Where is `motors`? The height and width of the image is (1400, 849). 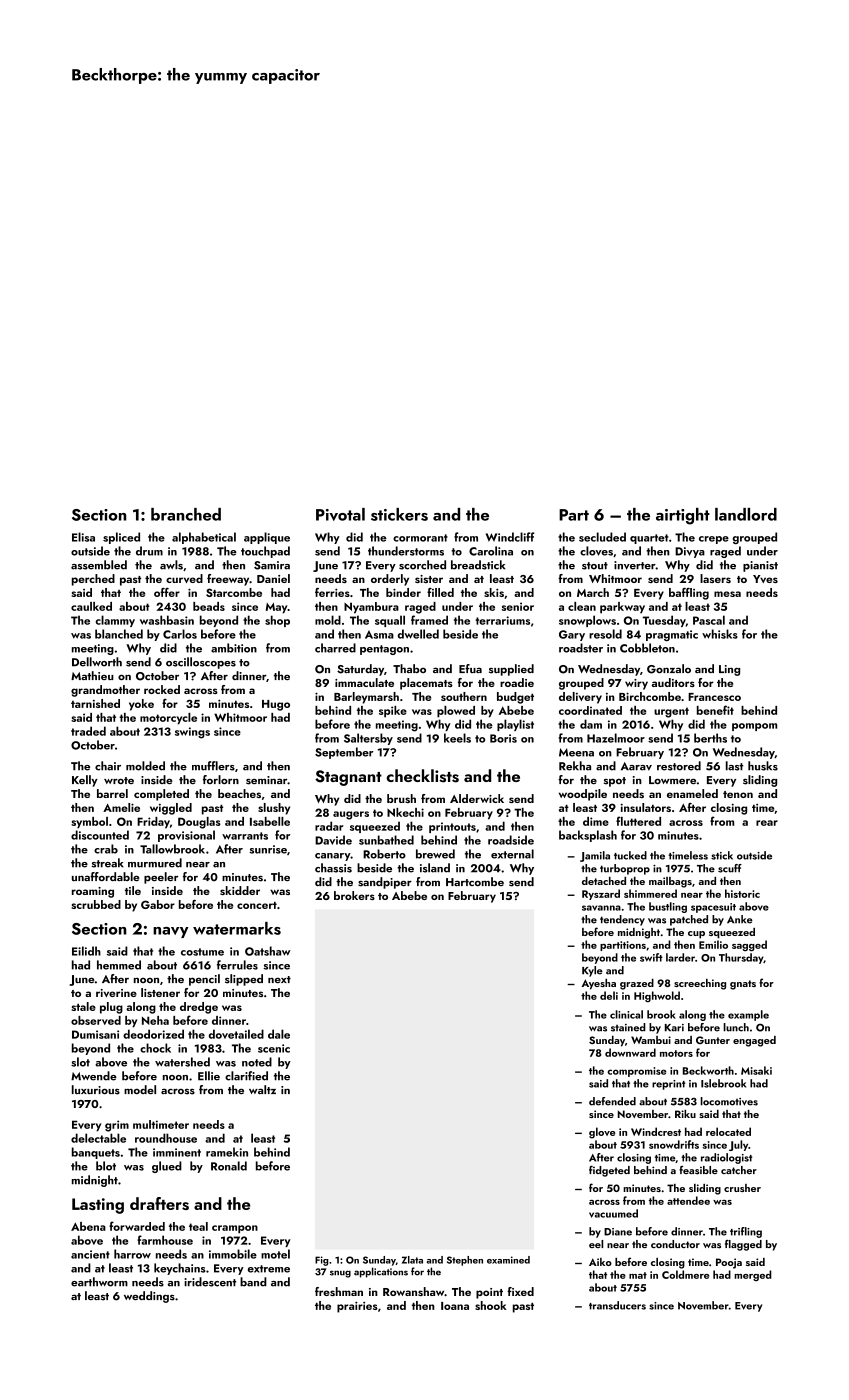
motors is located at coordinates (676, 1053).
